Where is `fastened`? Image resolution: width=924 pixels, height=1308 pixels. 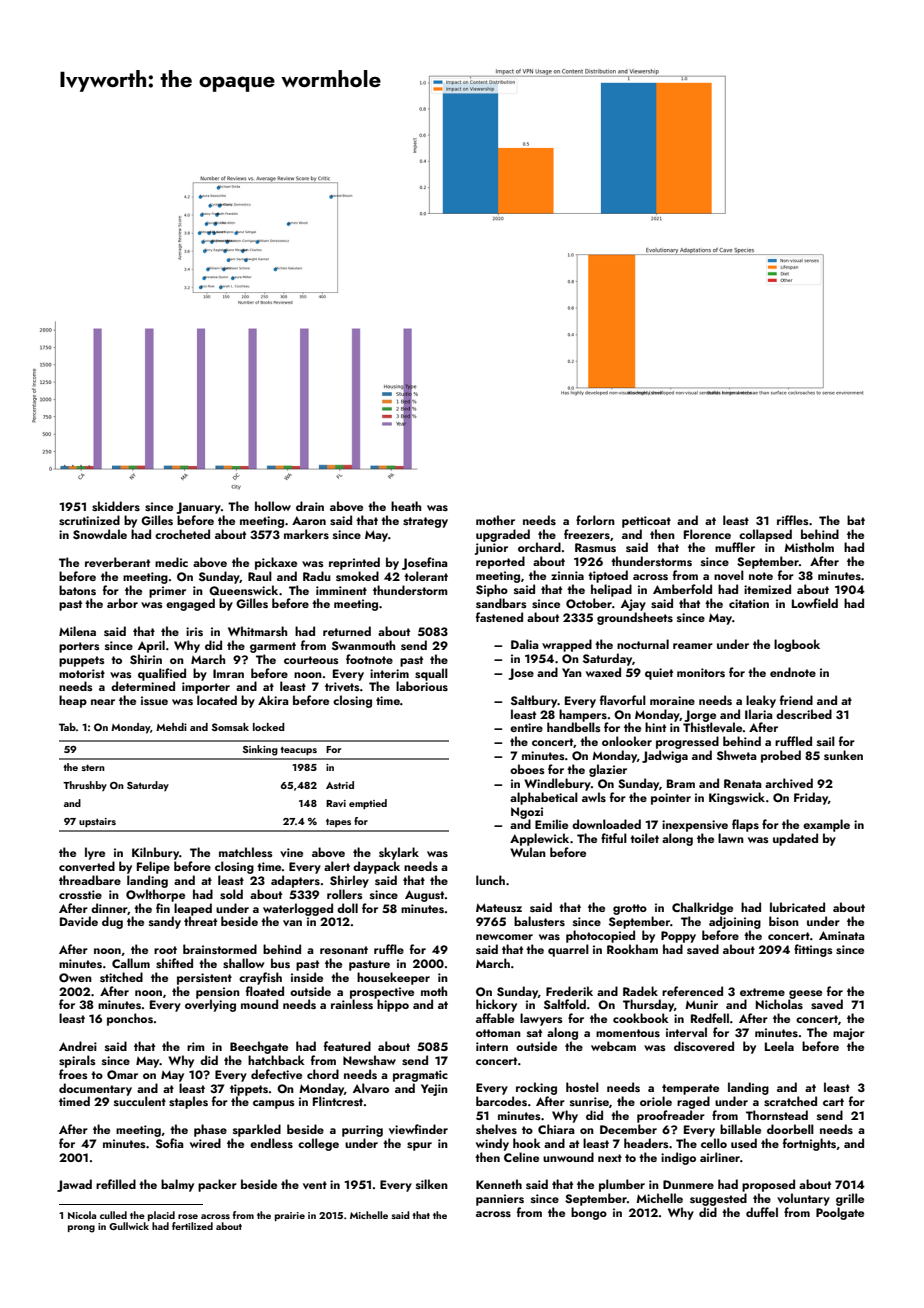 fastened is located at coordinates (499, 617).
